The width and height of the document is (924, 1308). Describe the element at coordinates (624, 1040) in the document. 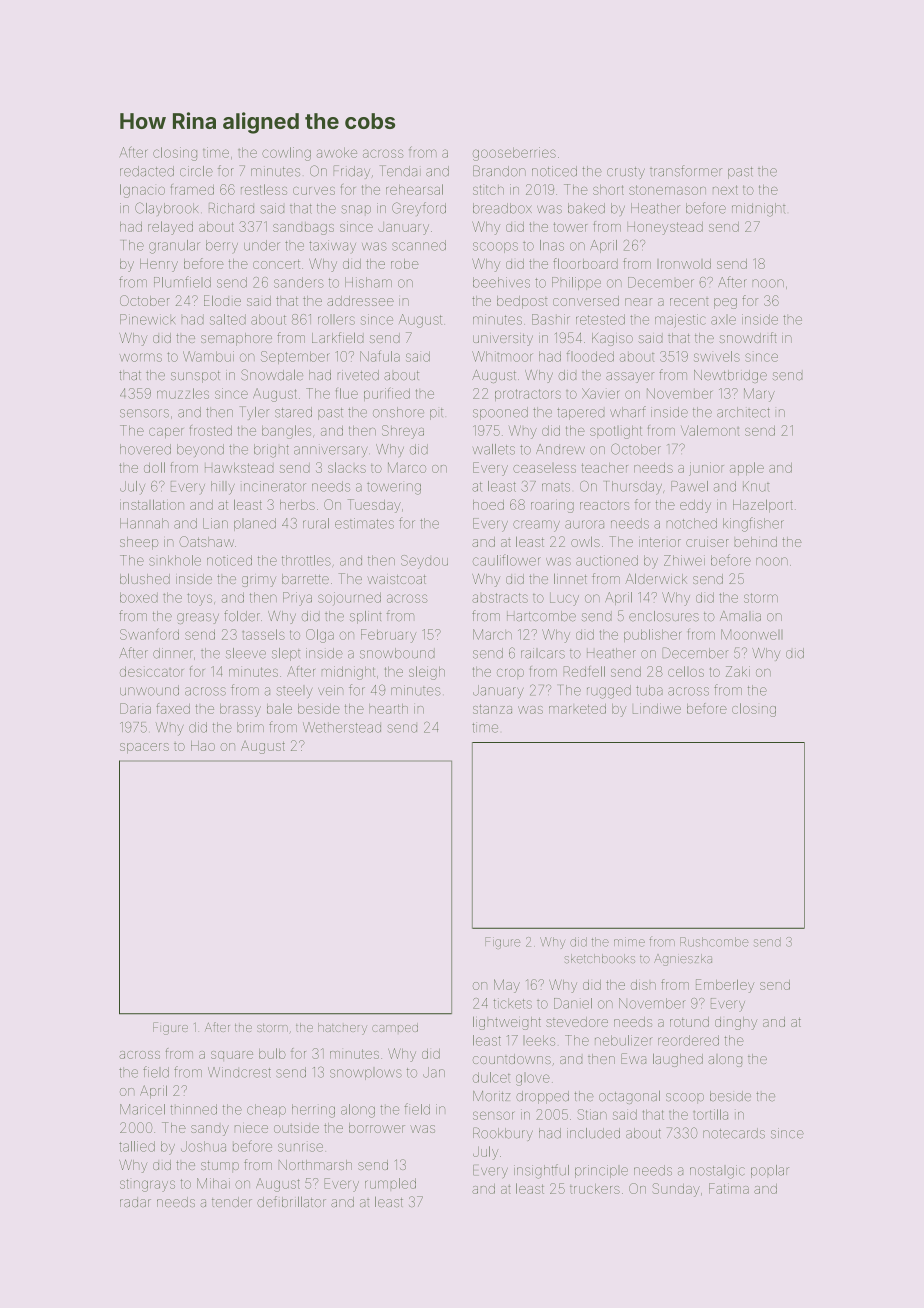

I see `nebulizer` at that location.
